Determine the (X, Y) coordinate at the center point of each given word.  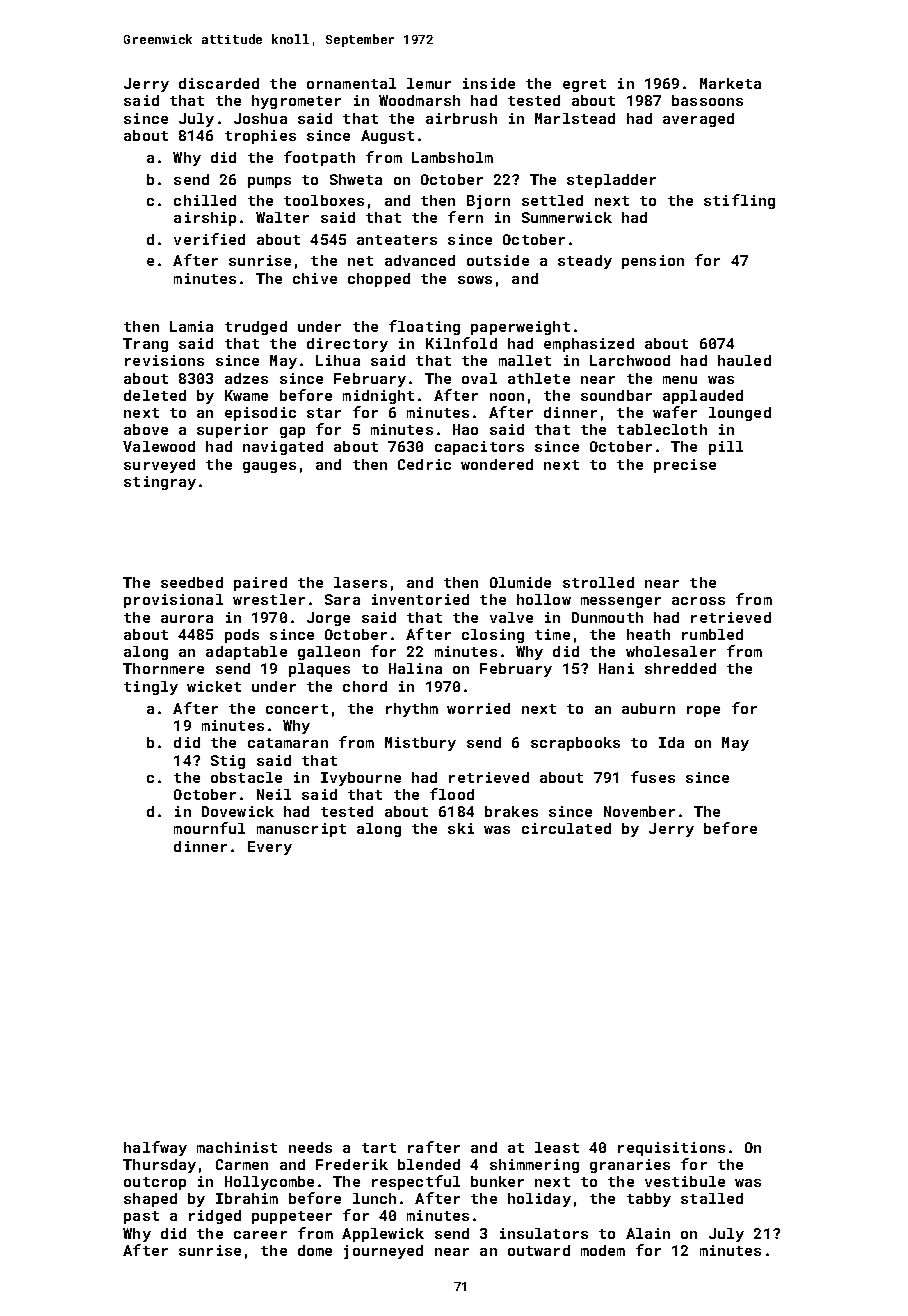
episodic (260, 414)
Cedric (424, 464)
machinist (237, 1147)
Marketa (730, 83)
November (639, 811)
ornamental (351, 83)
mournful (209, 828)
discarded (219, 83)
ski (461, 828)
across (698, 601)
